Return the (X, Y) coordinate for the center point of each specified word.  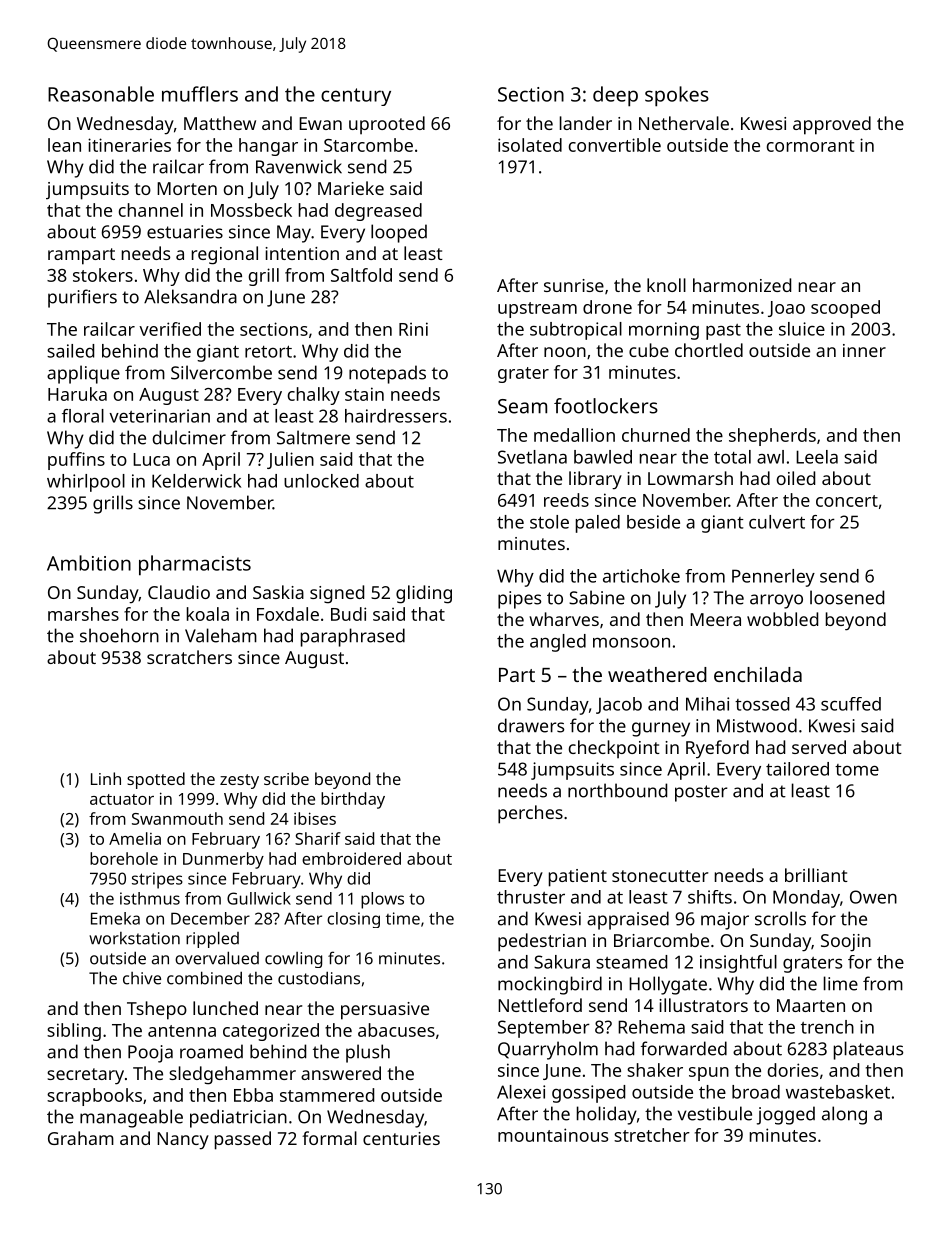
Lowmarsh (690, 478)
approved (832, 125)
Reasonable (101, 94)
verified (170, 329)
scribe (286, 778)
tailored (797, 769)
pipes (519, 600)
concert (847, 501)
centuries (401, 1138)
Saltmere (313, 437)
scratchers (189, 657)
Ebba (253, 1095)
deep (615, 96)
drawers (531, 725)
